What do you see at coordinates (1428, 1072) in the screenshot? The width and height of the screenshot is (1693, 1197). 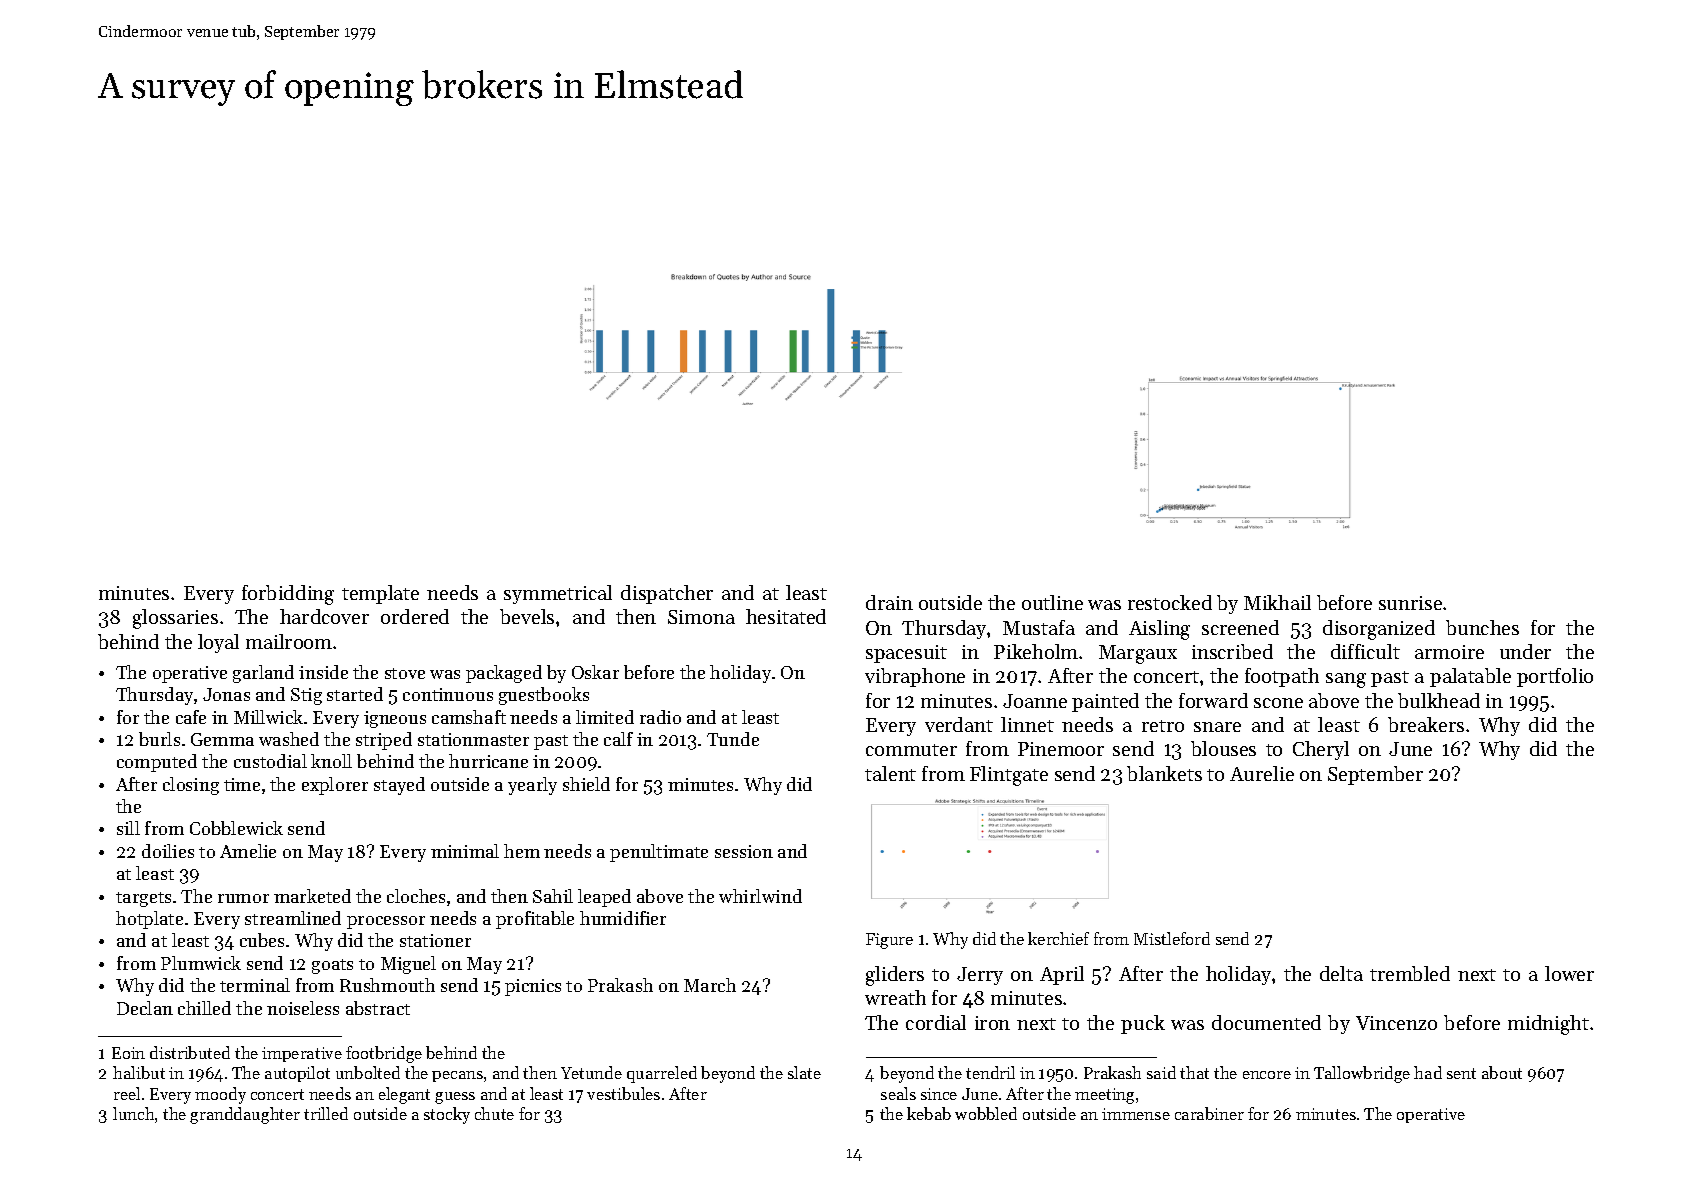 I see `had` at bounding box center [1428, 1072].
